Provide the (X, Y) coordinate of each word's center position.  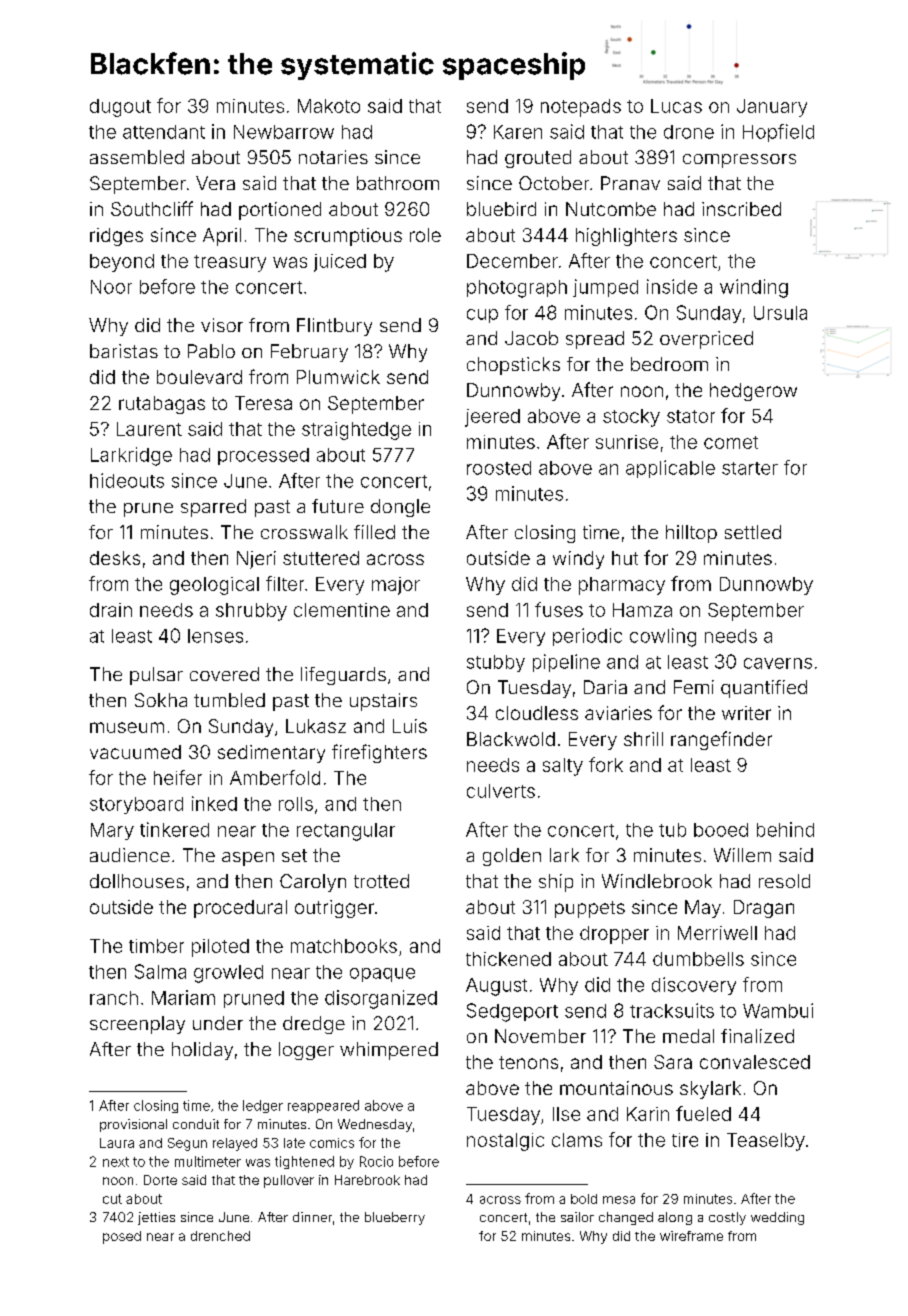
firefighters (379, 753)
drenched (220, 1236)
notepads (581, 108)
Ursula (780, 313)
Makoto (329, 106)
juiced (340, 263)
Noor (111, 287)
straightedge (356, 431)
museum (127, 727)
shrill (643, 739)
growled (228, 974)
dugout (120, 108)
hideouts (127, 480)
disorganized (381, 999)
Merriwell (717, 933)
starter (750, 468)
